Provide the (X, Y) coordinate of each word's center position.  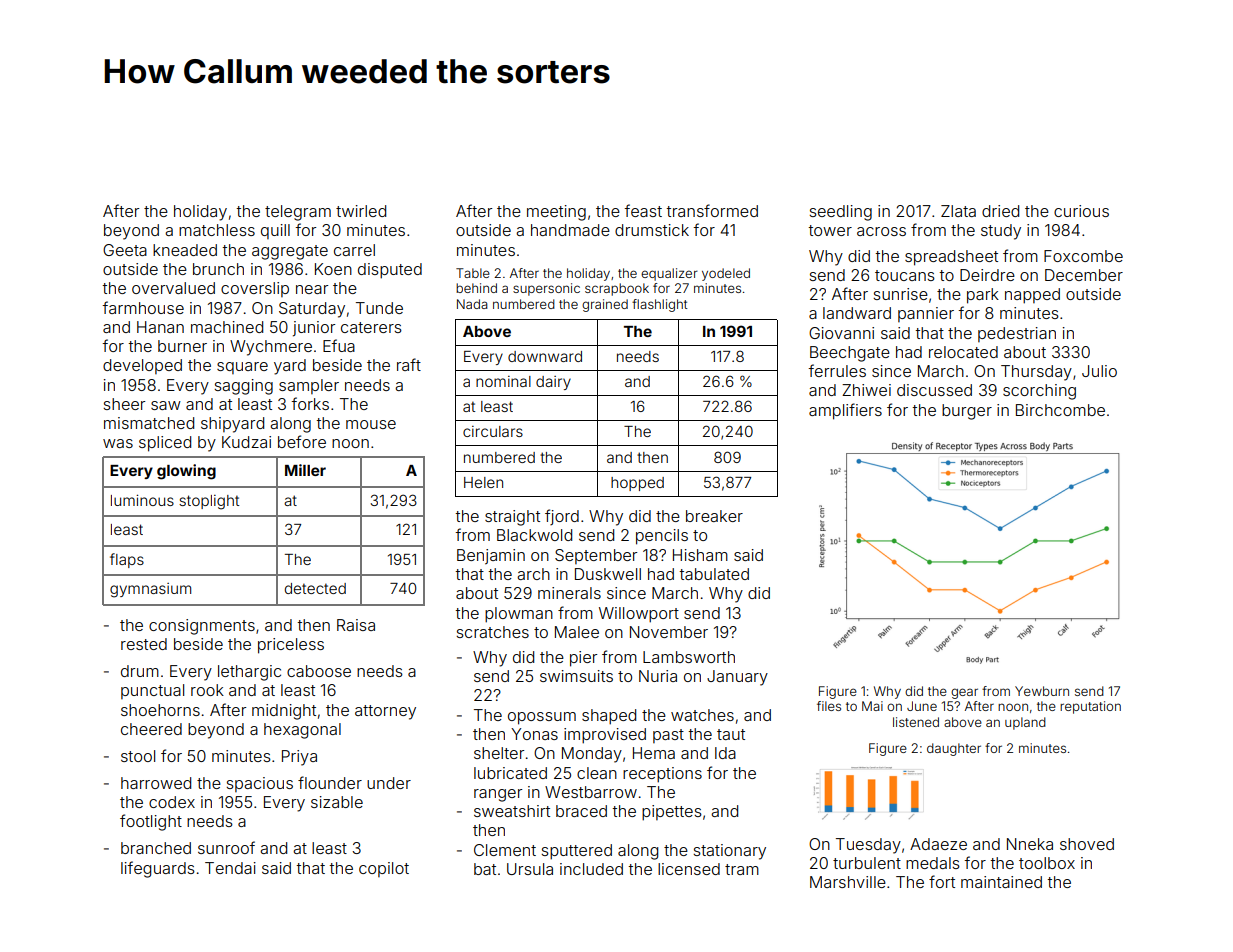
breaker (714, 516)
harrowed (156, 783)
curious (1081, 211)
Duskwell (608, 574)
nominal (503, 381)
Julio (1099, 371)
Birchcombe (1060, 410)
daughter (954, 749)
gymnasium (150, 590)
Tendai (230, 868)
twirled (361, 211)
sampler (309, 386)
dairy (553, 383)
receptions (662, 775)
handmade (570, 230)
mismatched (149, 423)
